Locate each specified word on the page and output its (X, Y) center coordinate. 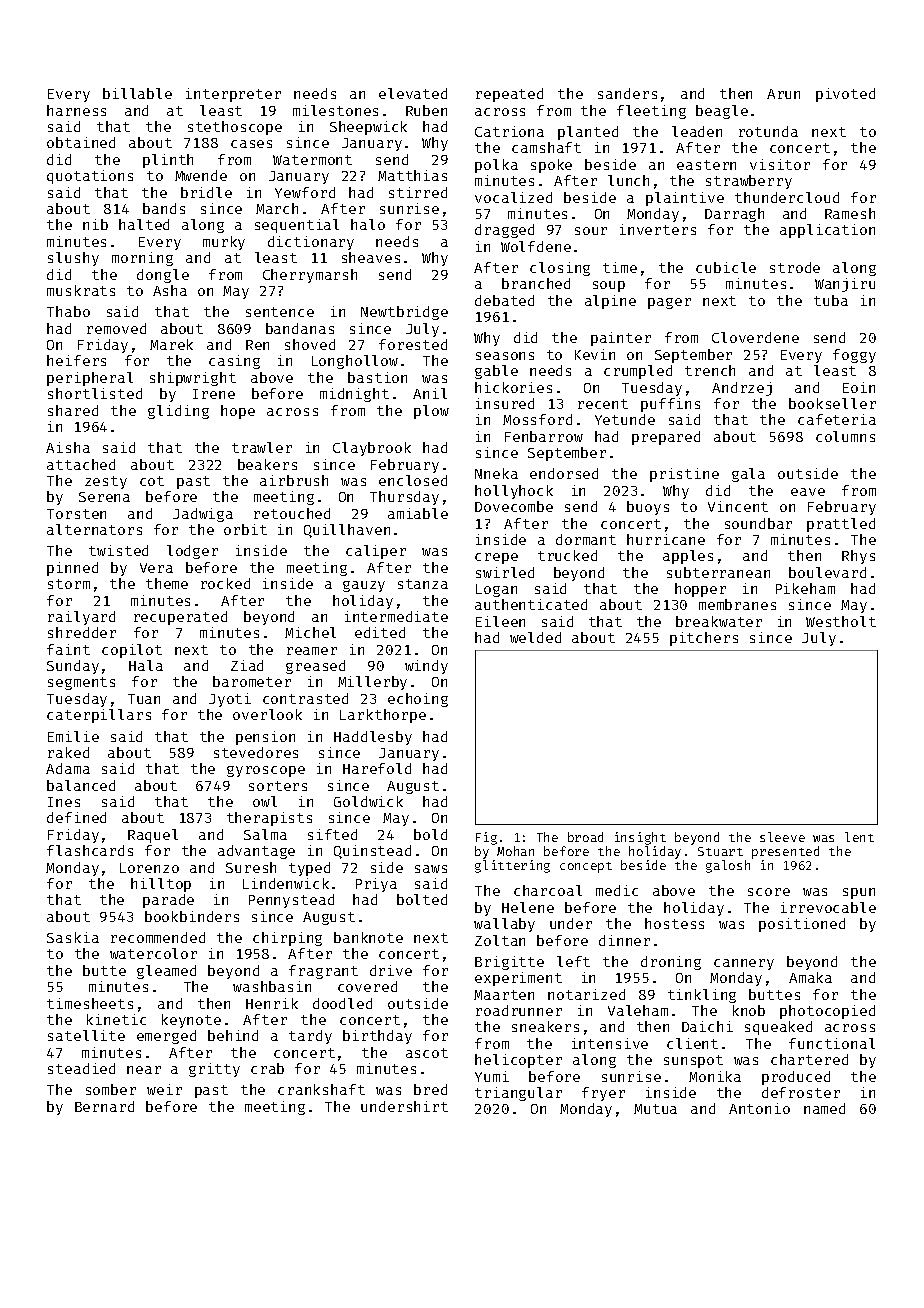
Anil (430, 393)
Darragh (734, 215)
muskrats (81, 290)
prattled (841, 525)
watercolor (153, 953)
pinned (72, 569)
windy (426, 667)
